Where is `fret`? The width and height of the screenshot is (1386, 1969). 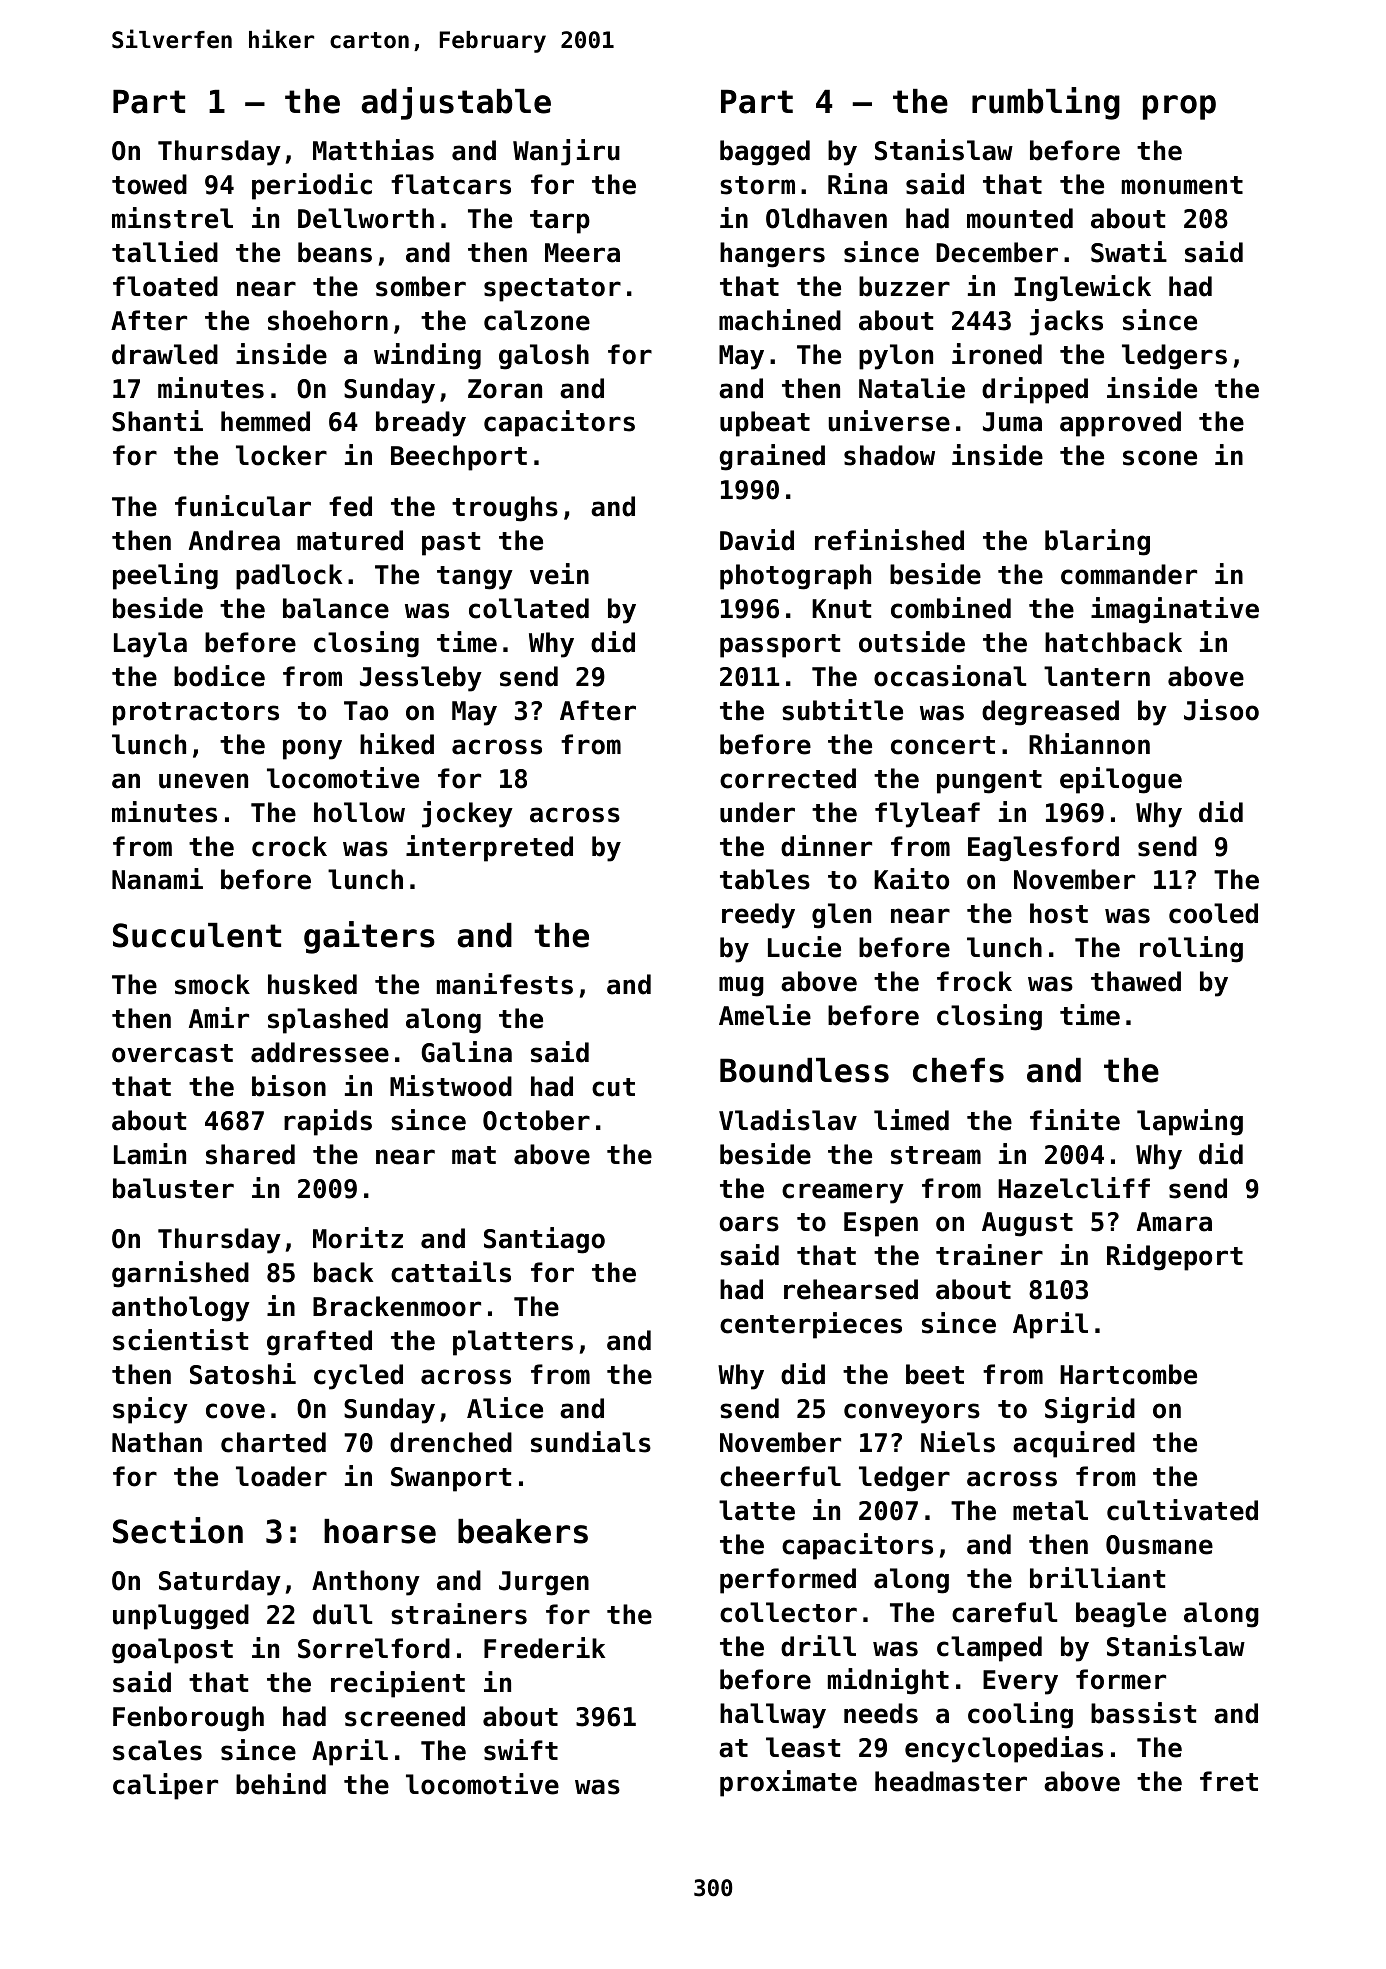 fret is located at coordinates (1229, 1781).
